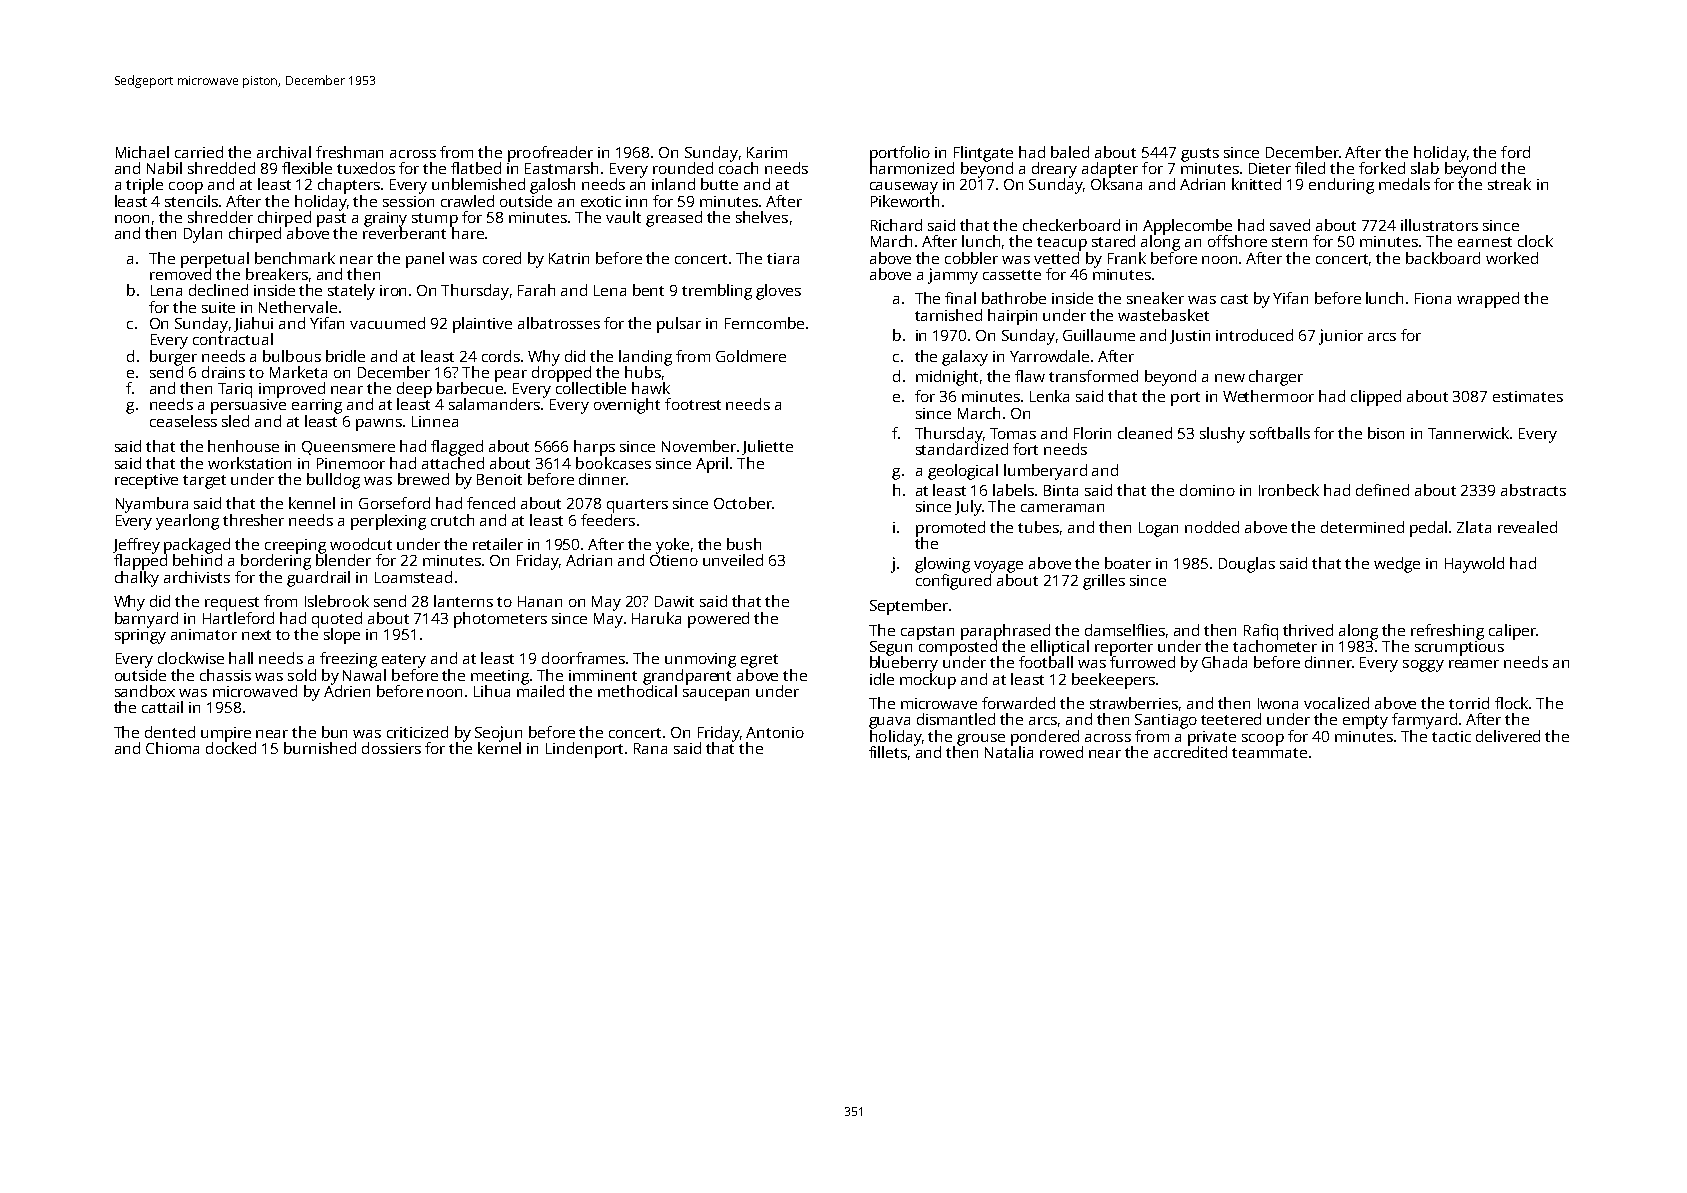 This image has width=1687, height=1193. What do you see at coordinates (1190, 337) in the image?
I see `Justin` at bounding box center [1190, 337].
